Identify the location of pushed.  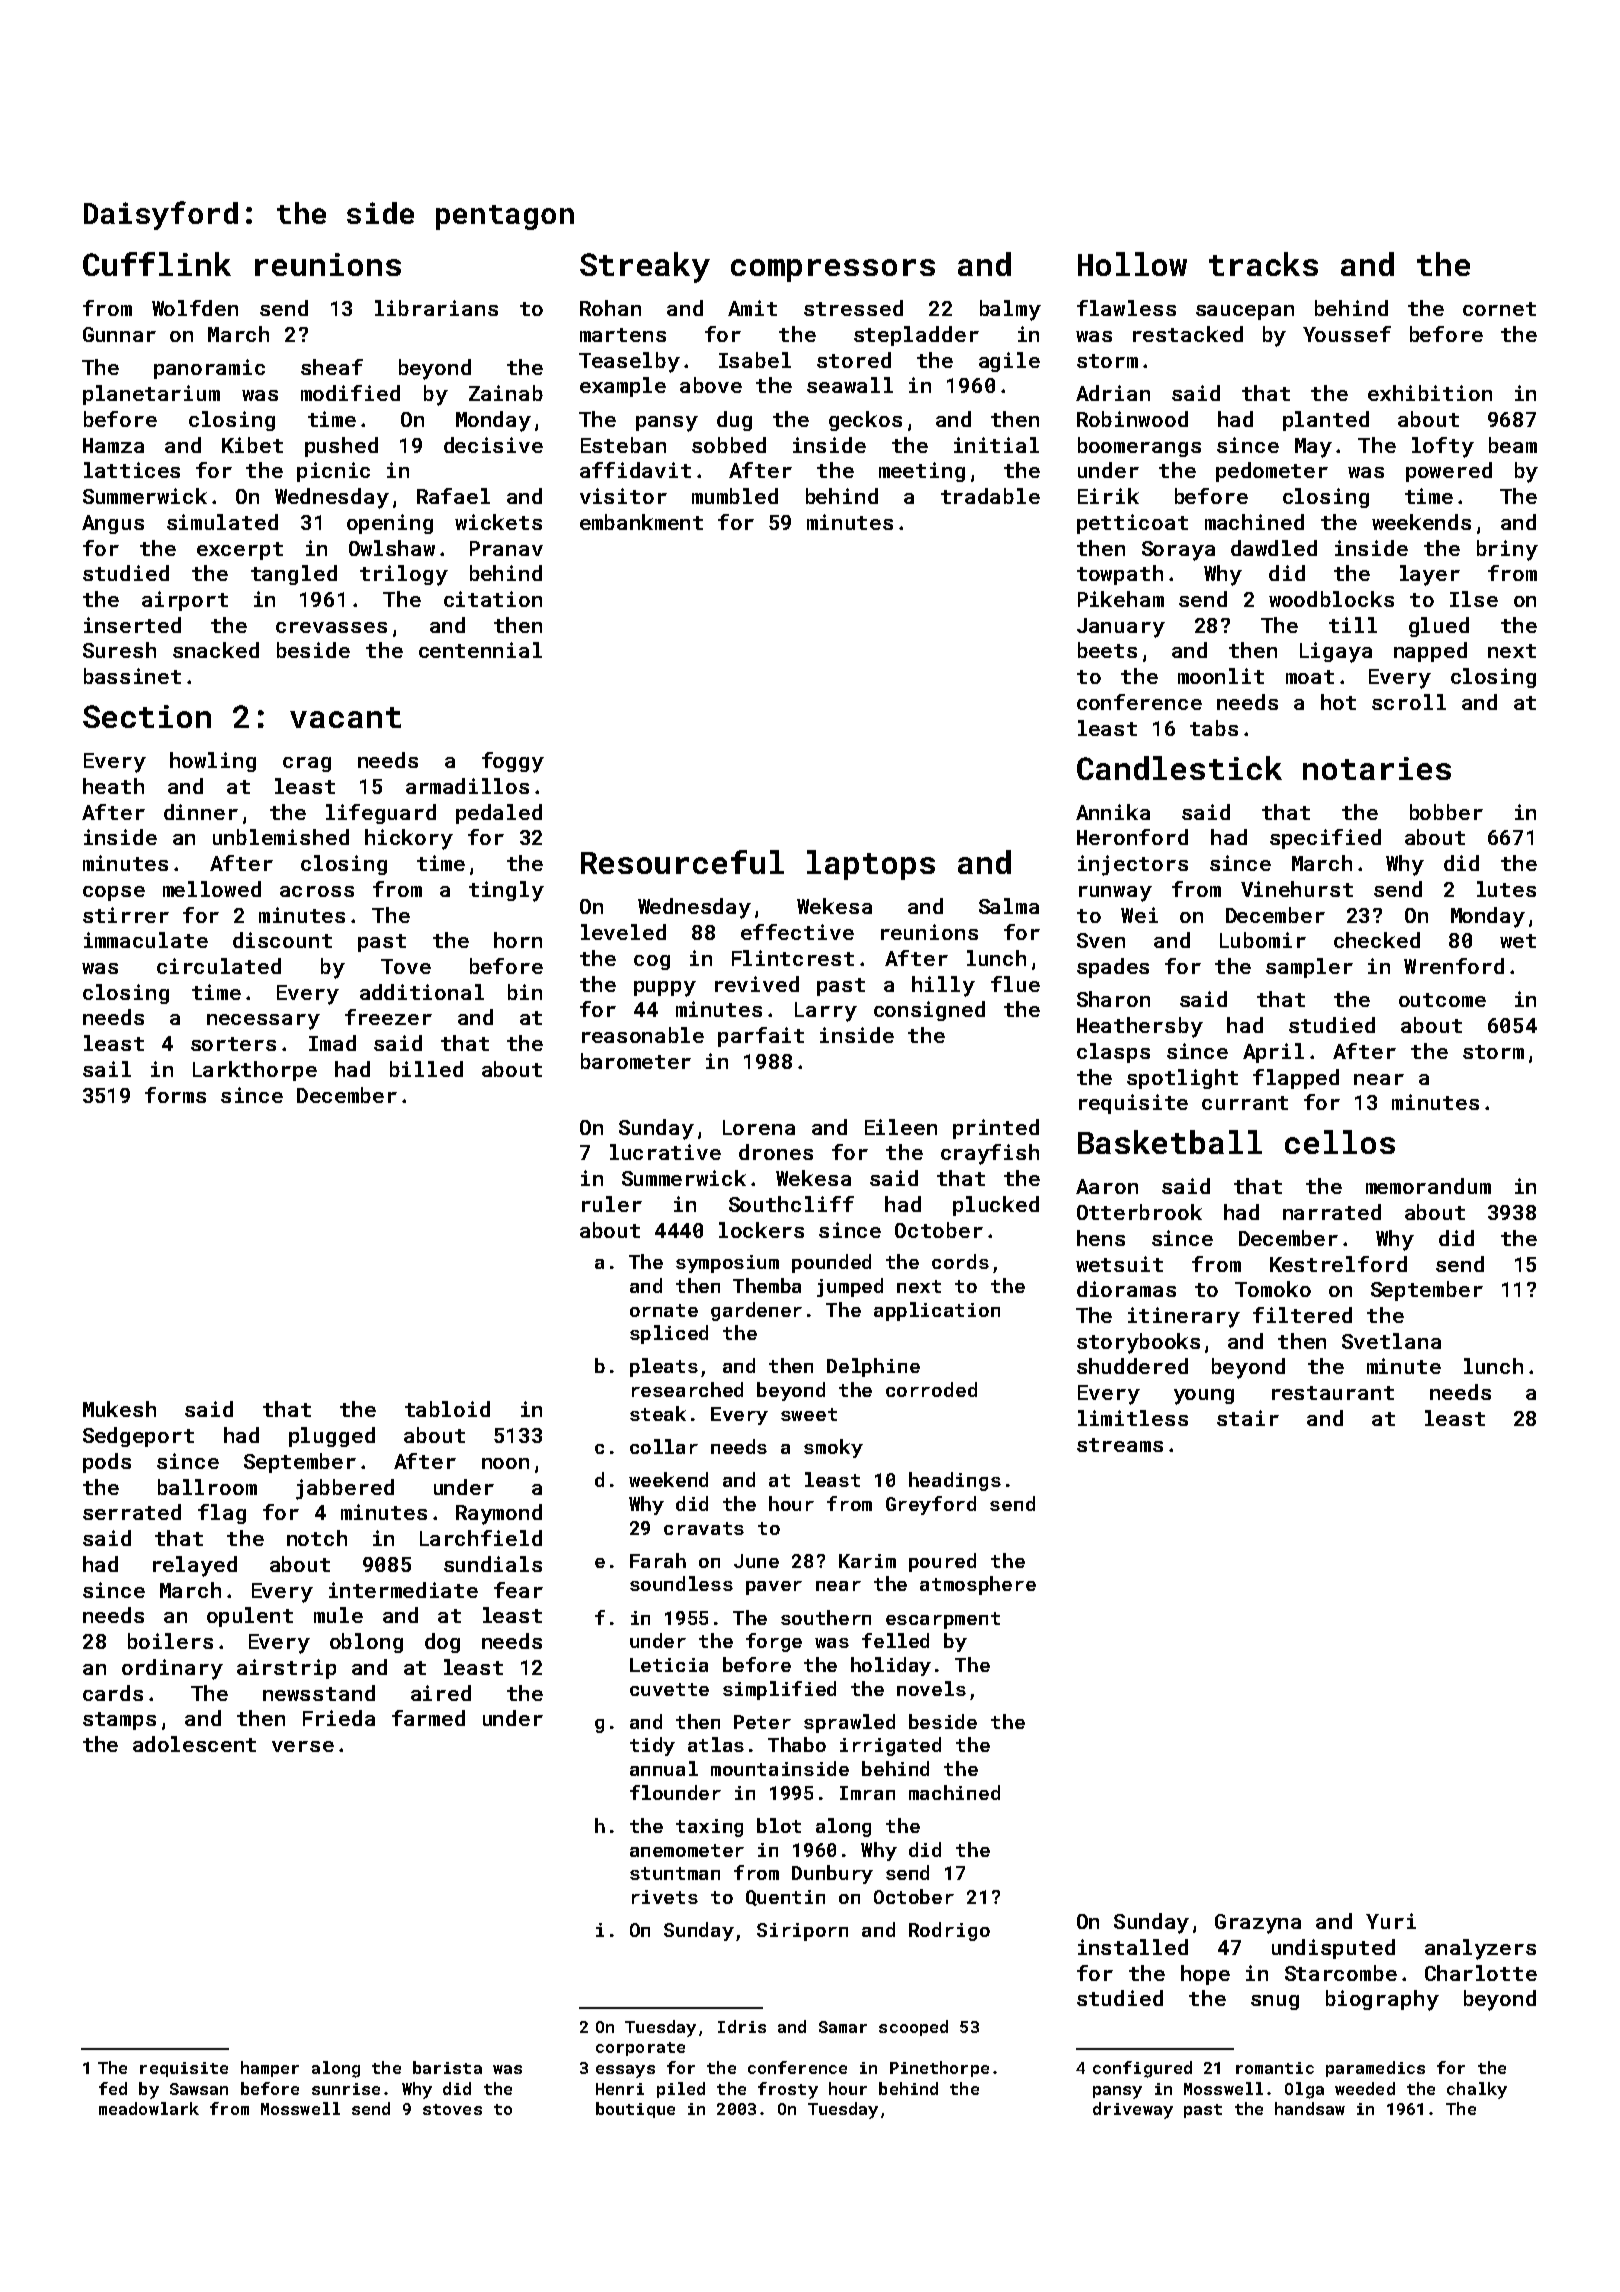
(341, 447).
